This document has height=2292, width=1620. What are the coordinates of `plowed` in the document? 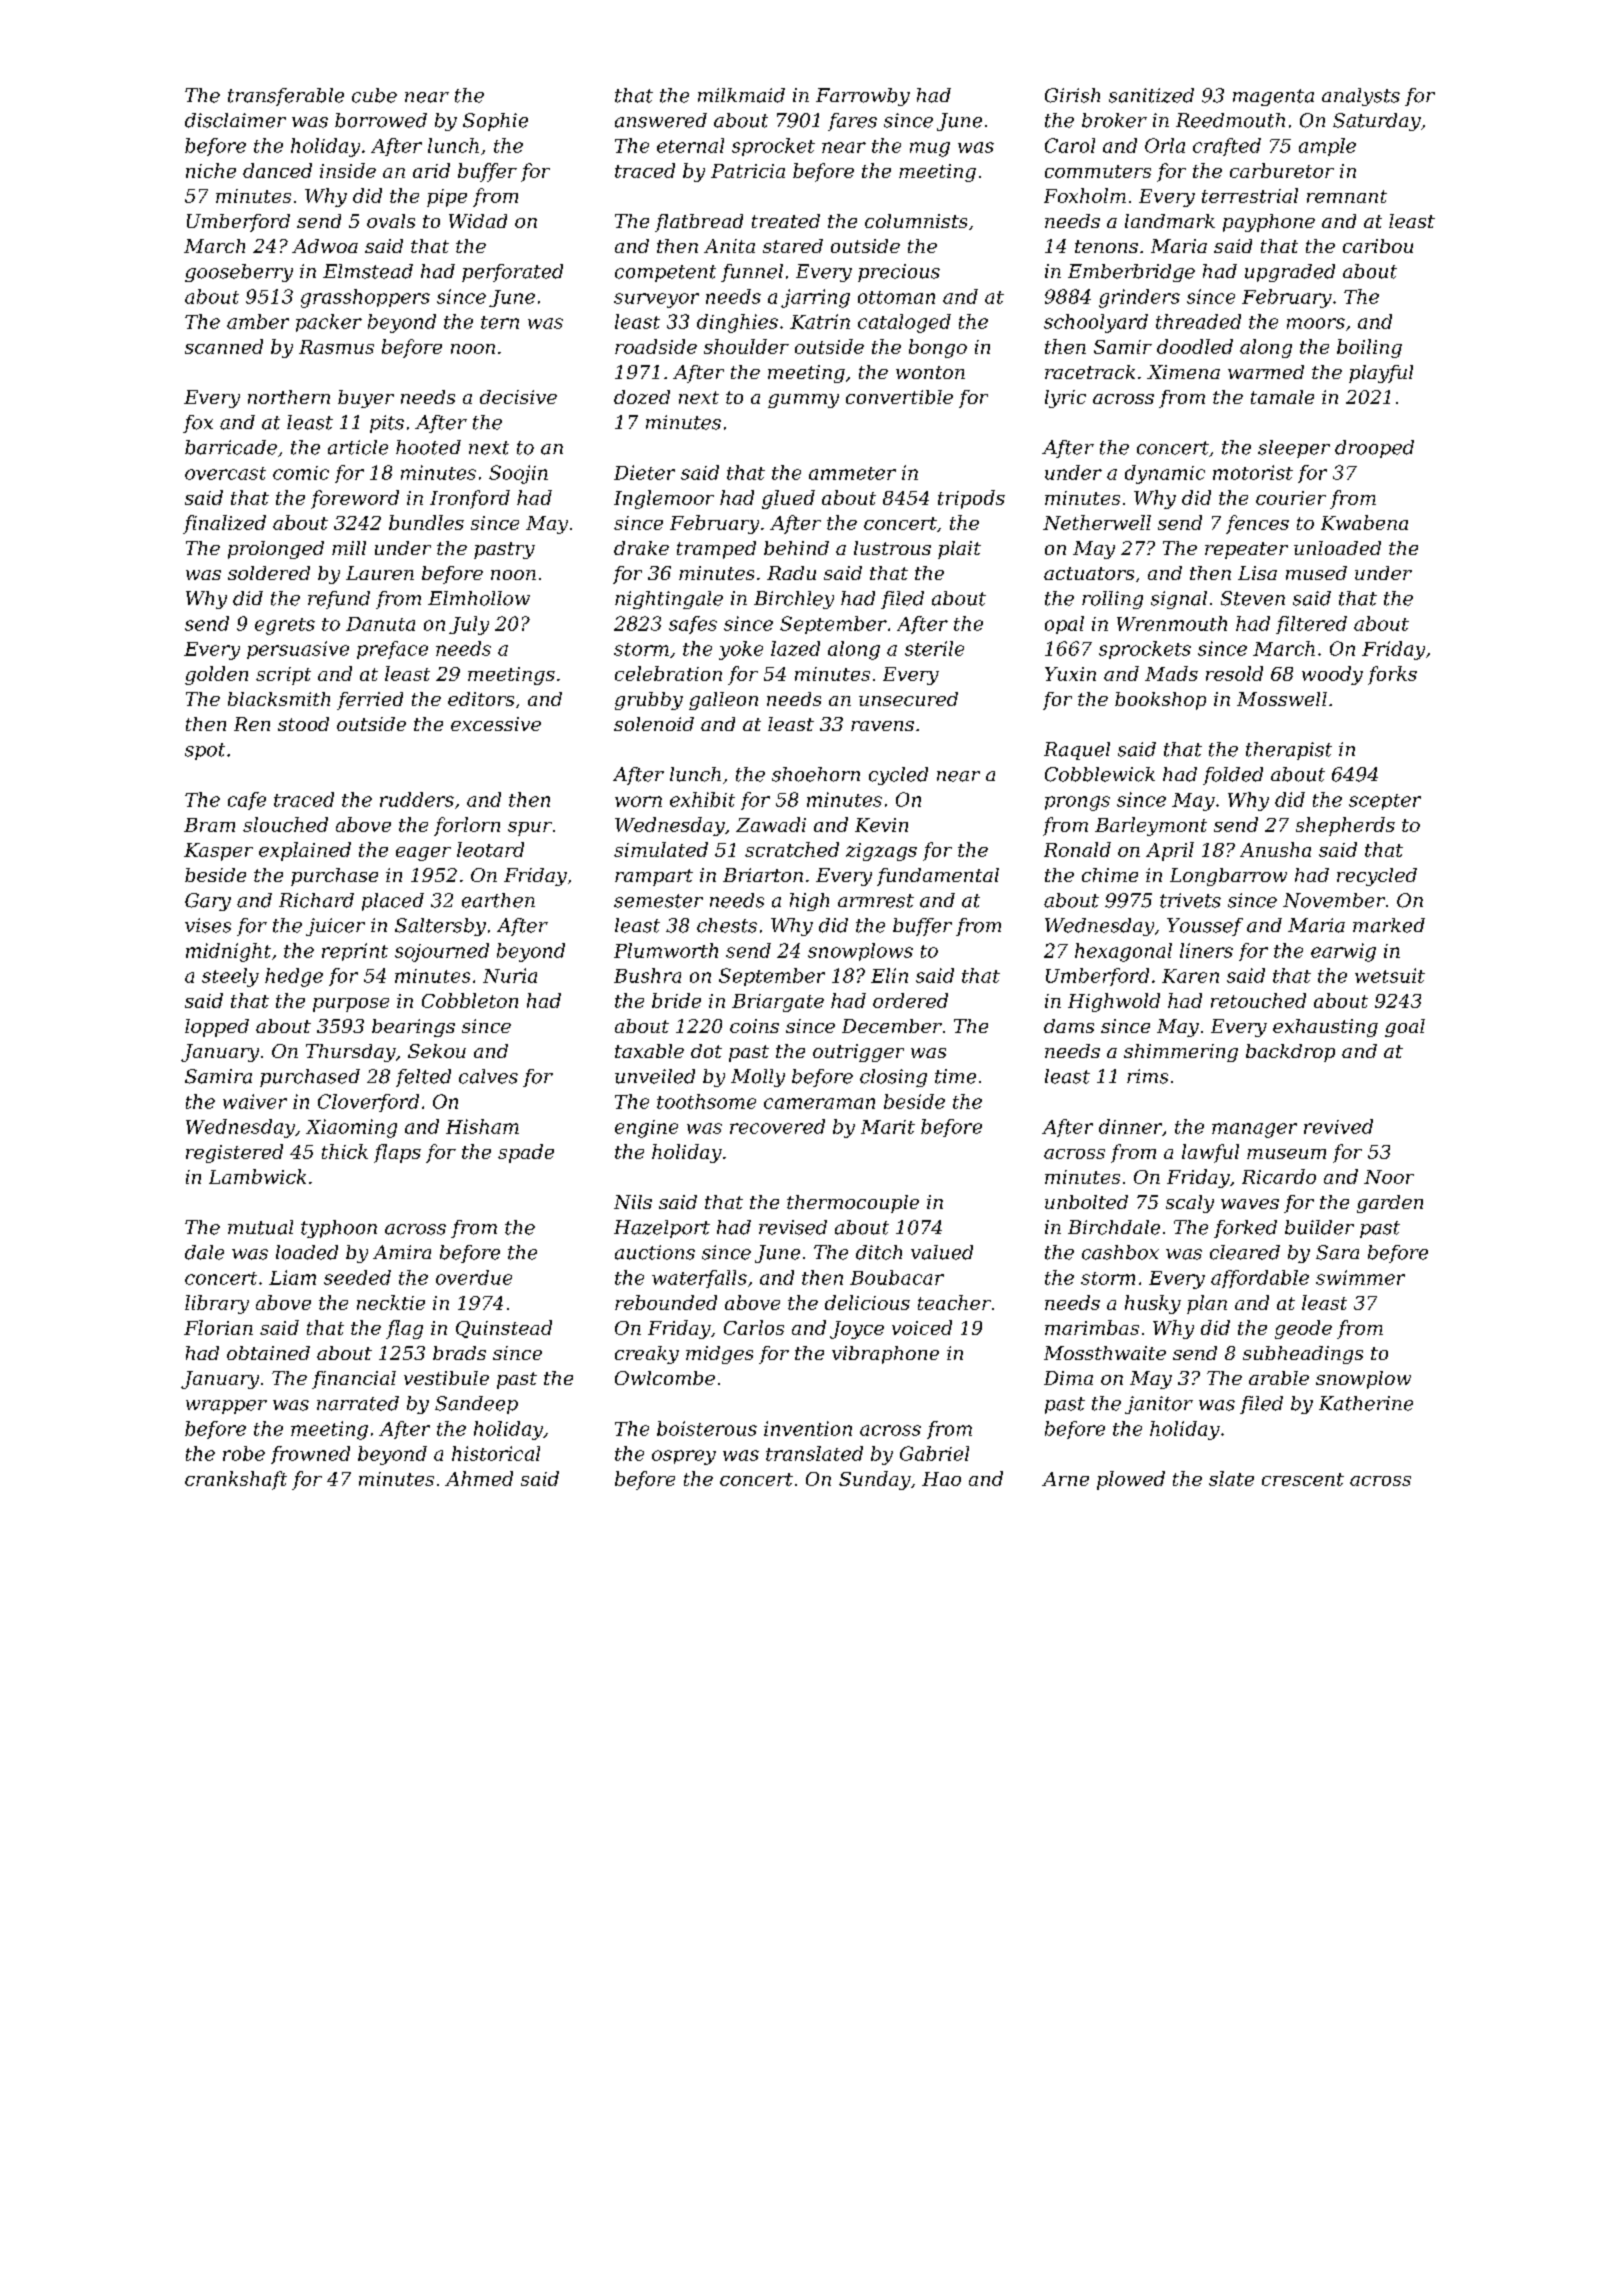 It's located at (1131, 1480).
